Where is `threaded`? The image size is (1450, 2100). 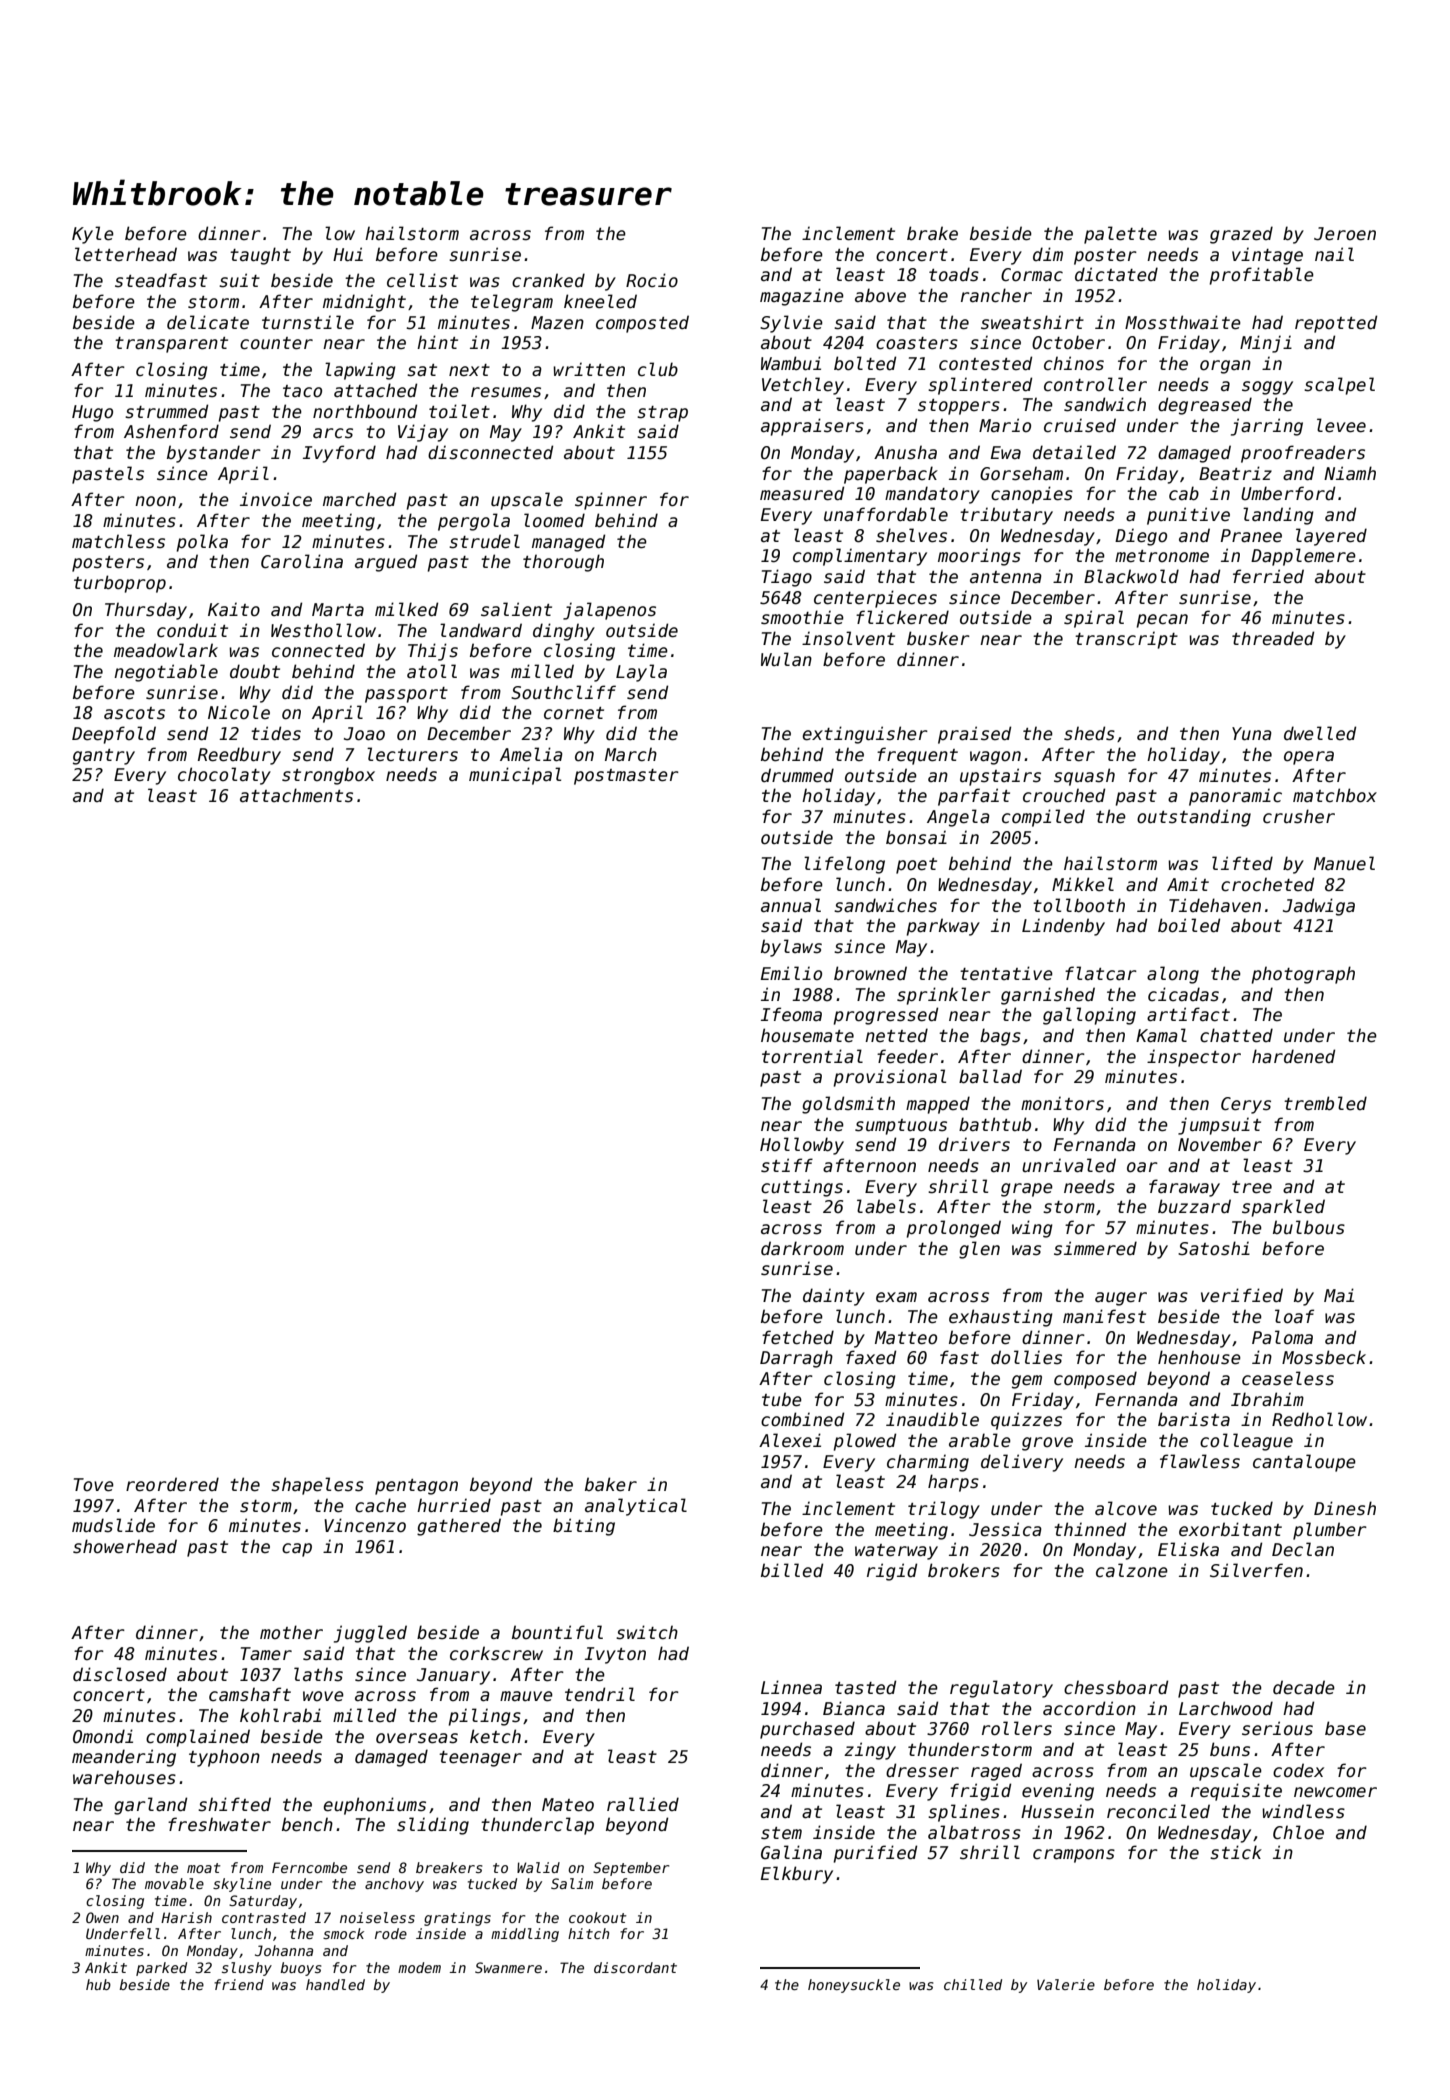 threaded is located at coordinates (1273, 638).
